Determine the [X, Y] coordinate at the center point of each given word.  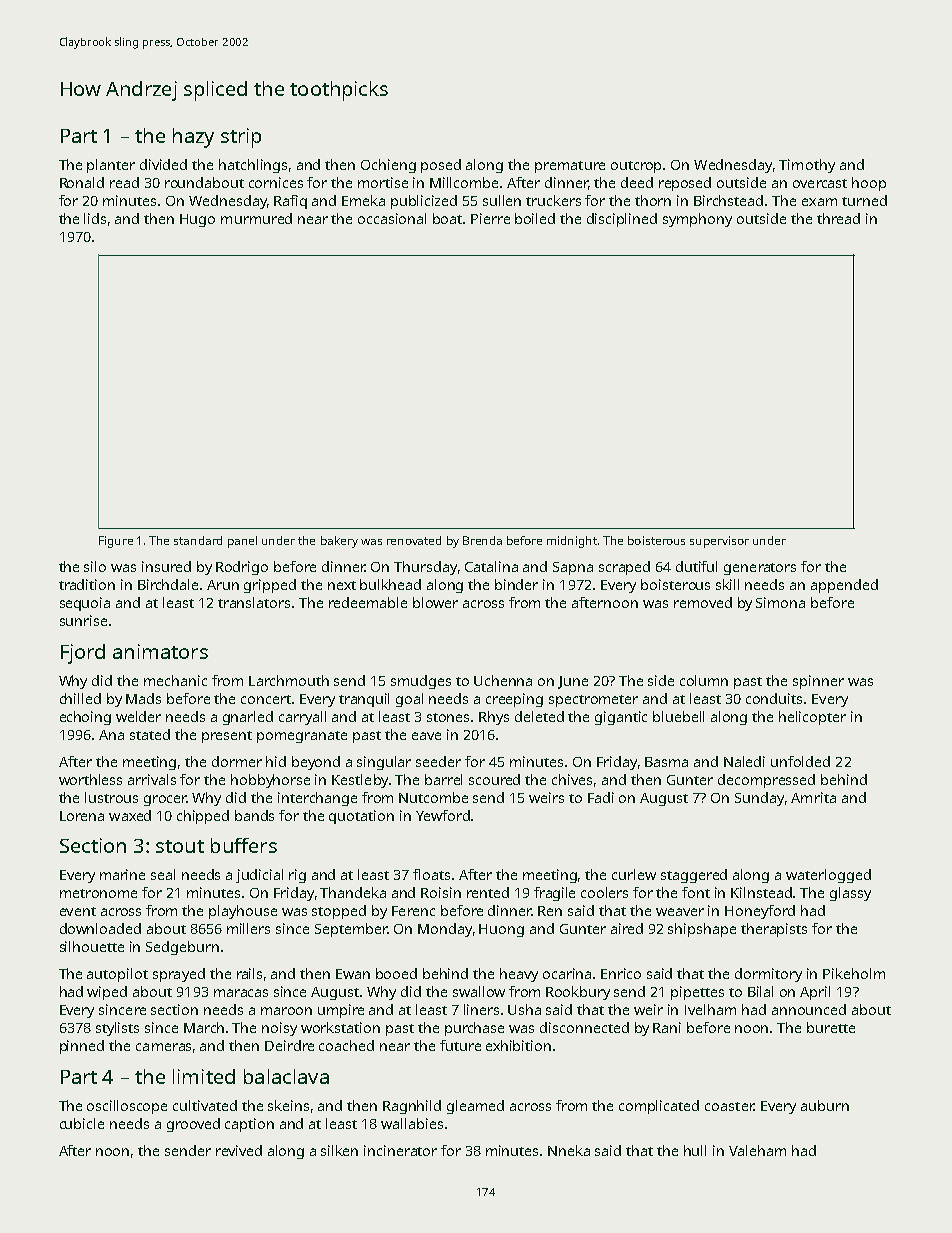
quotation [361, 817]
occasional [392, 218]
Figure [116, 542]
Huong [501, 930]
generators [760, 569]
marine [122, 874]
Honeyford [760, 912]
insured [166, 566]
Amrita [813, 797]
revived [239, 1150]
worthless [90, 779]
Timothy [807, 166]
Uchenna [503, 680]
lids [95, 218]
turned [864, 200]
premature [570, 167]
